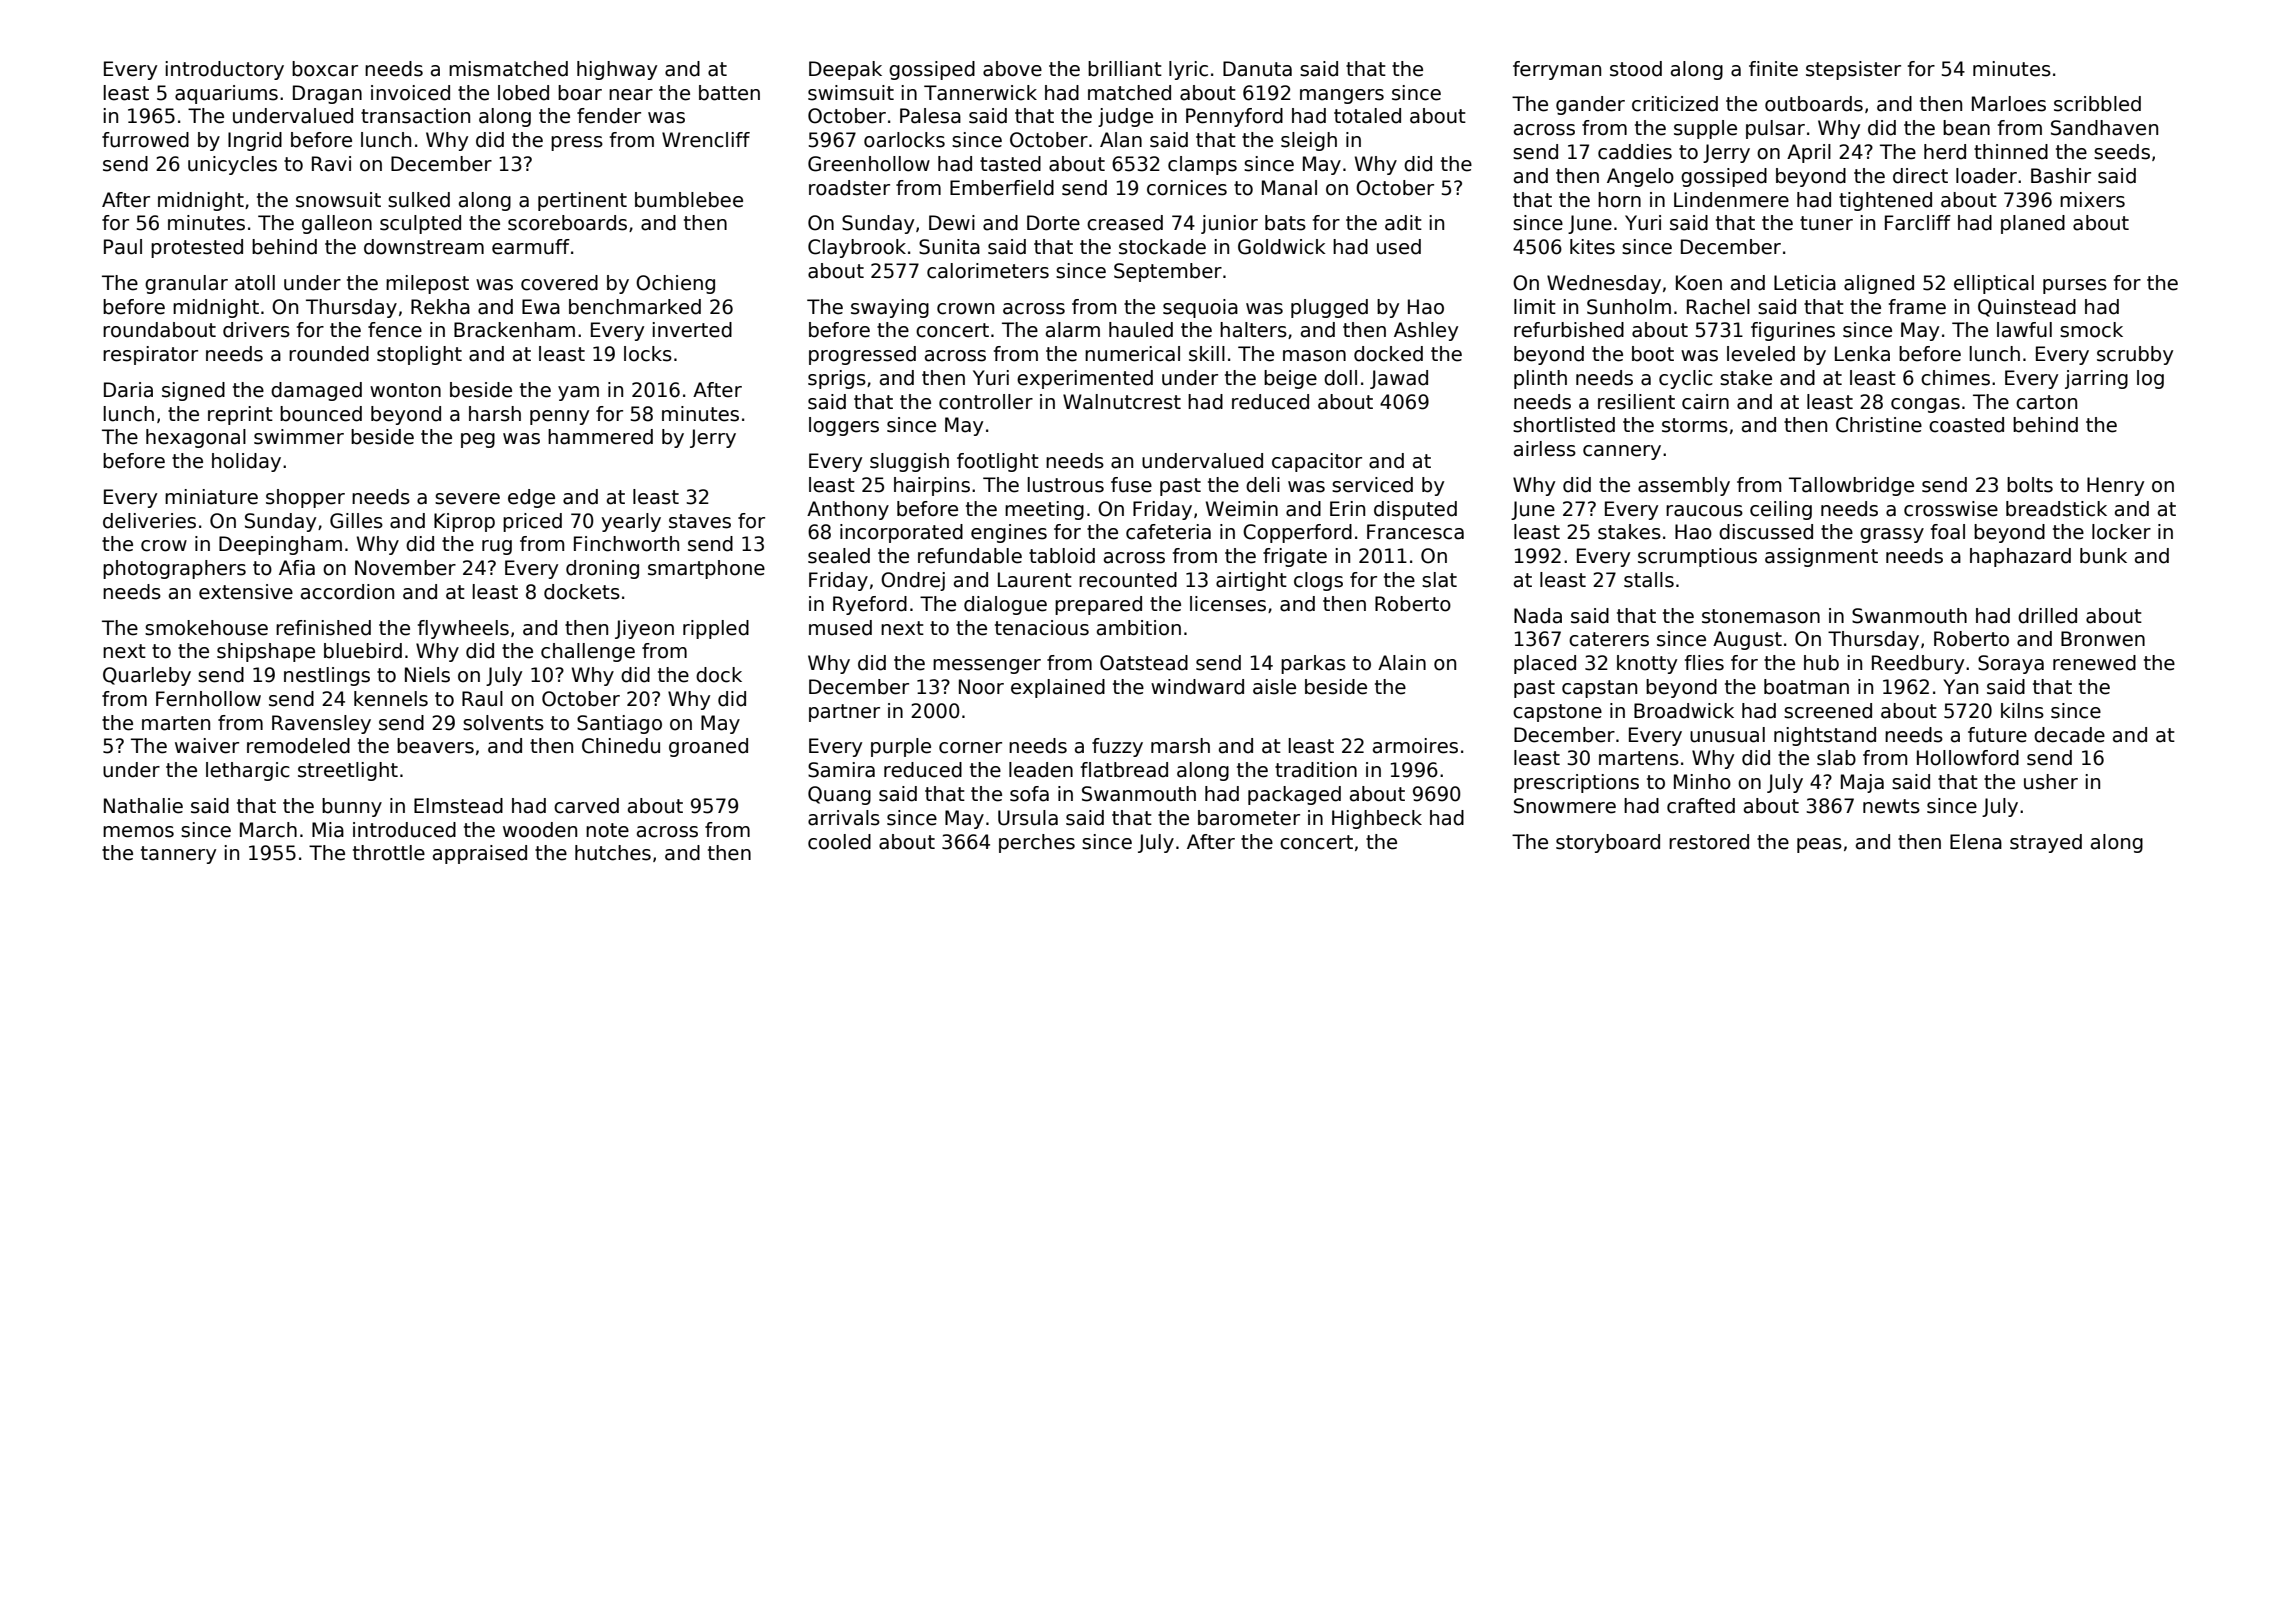 The image size is (2282, 1614). What do you see at coordinates (1289, 188) in the document?
I see `Manal` at bounding box center [1289, 188].
